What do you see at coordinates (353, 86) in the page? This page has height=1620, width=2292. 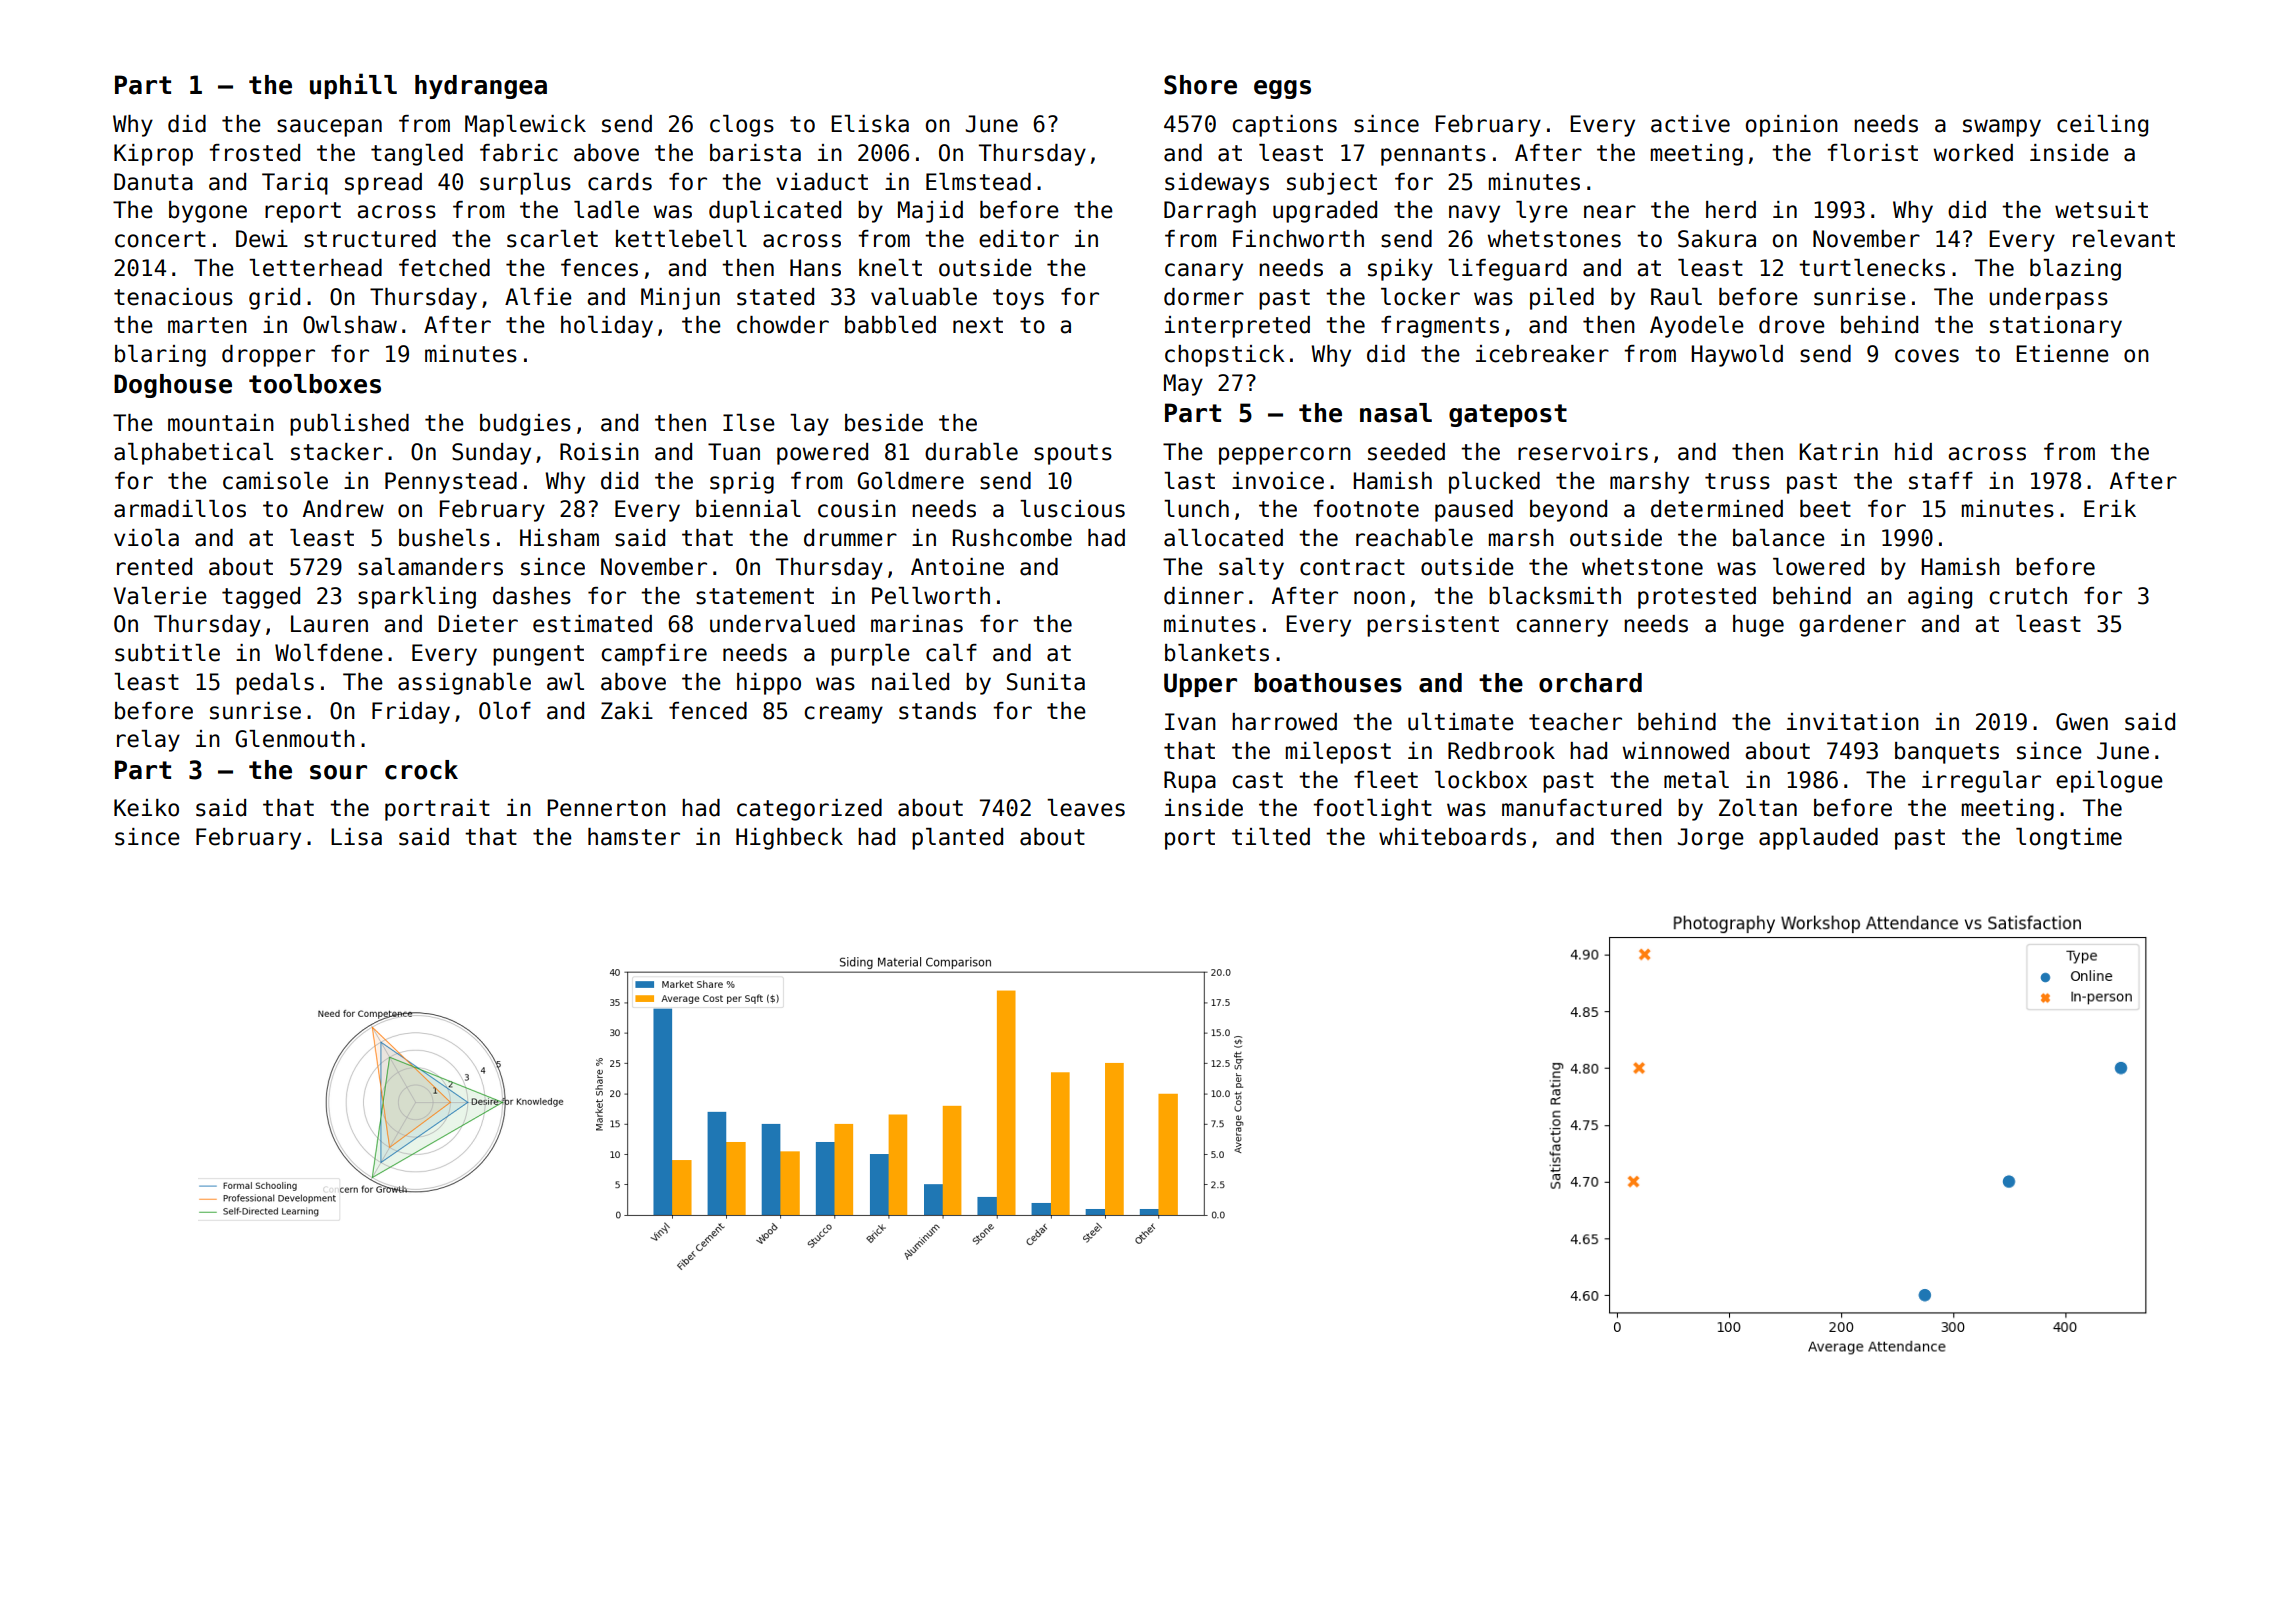 I see `uphill` at bounding box center [353, 86].
